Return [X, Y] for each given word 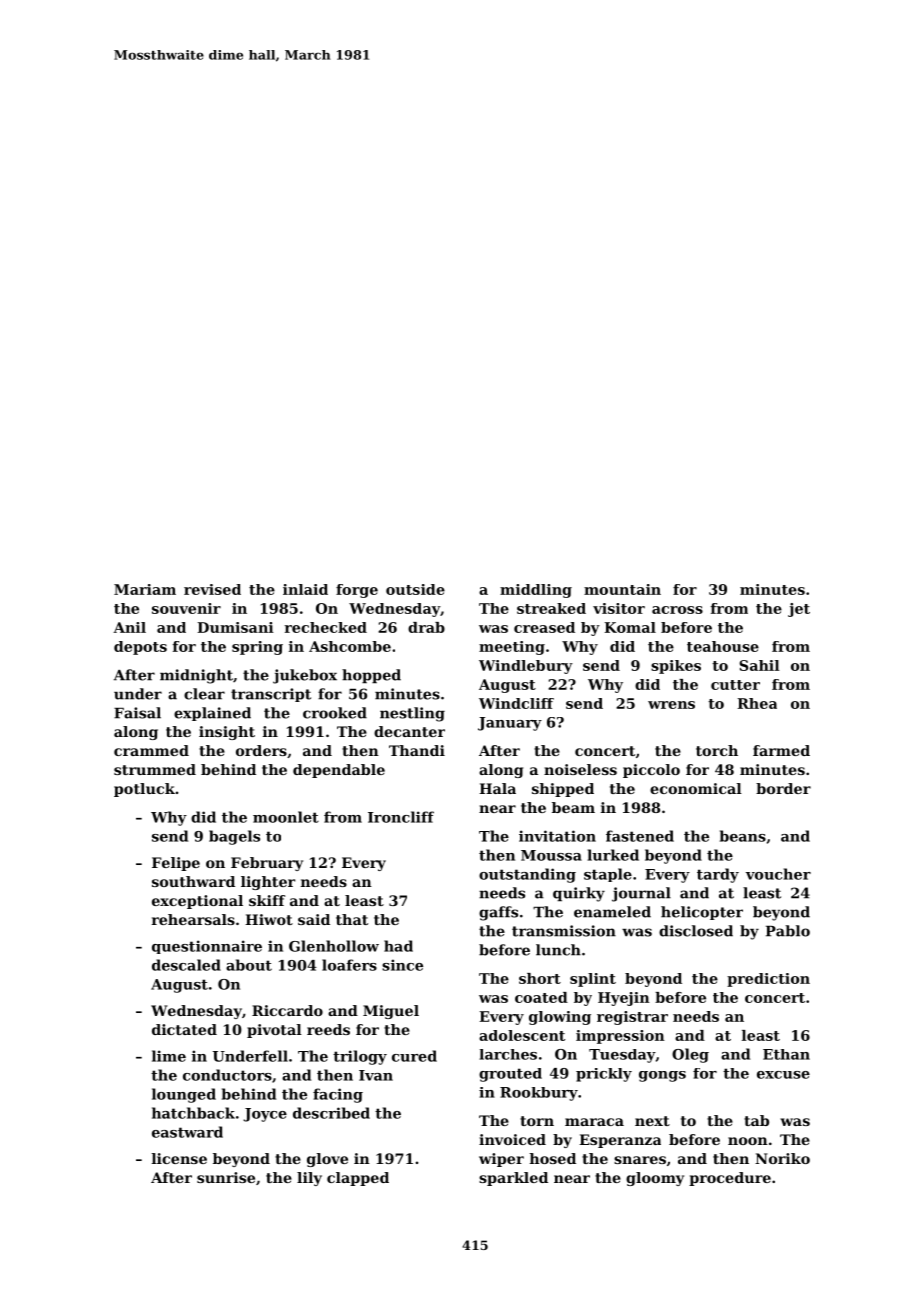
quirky [579, 894]
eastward [187, 1132]
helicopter [702, 913]
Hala [497, 788]
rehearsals [193, 919]
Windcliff [516, 703]
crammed [151, 750]
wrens [671, 705]
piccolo [651, 771]
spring [257, 648]
